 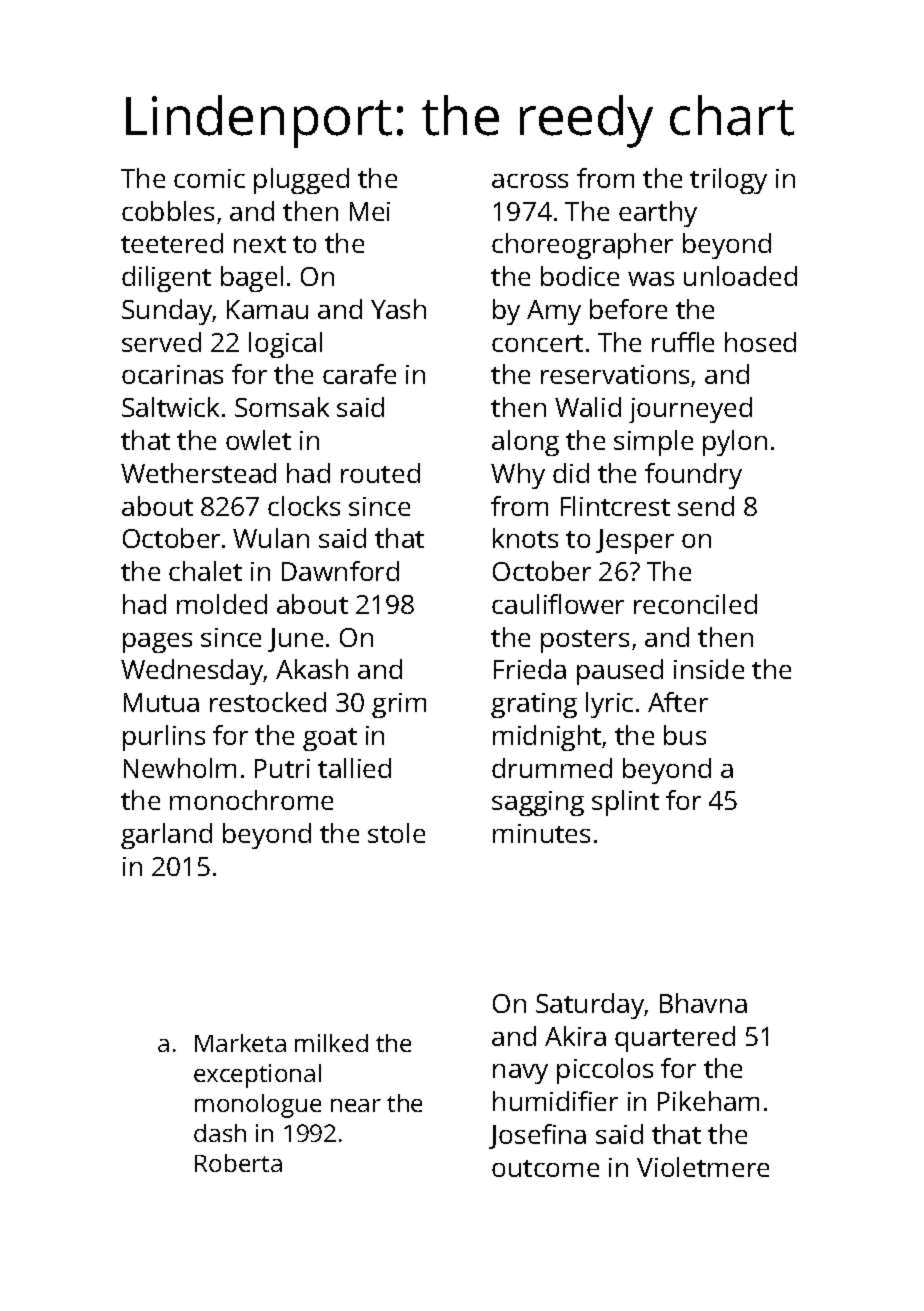 I want to click on plugged, so click(x=301, y=181).
